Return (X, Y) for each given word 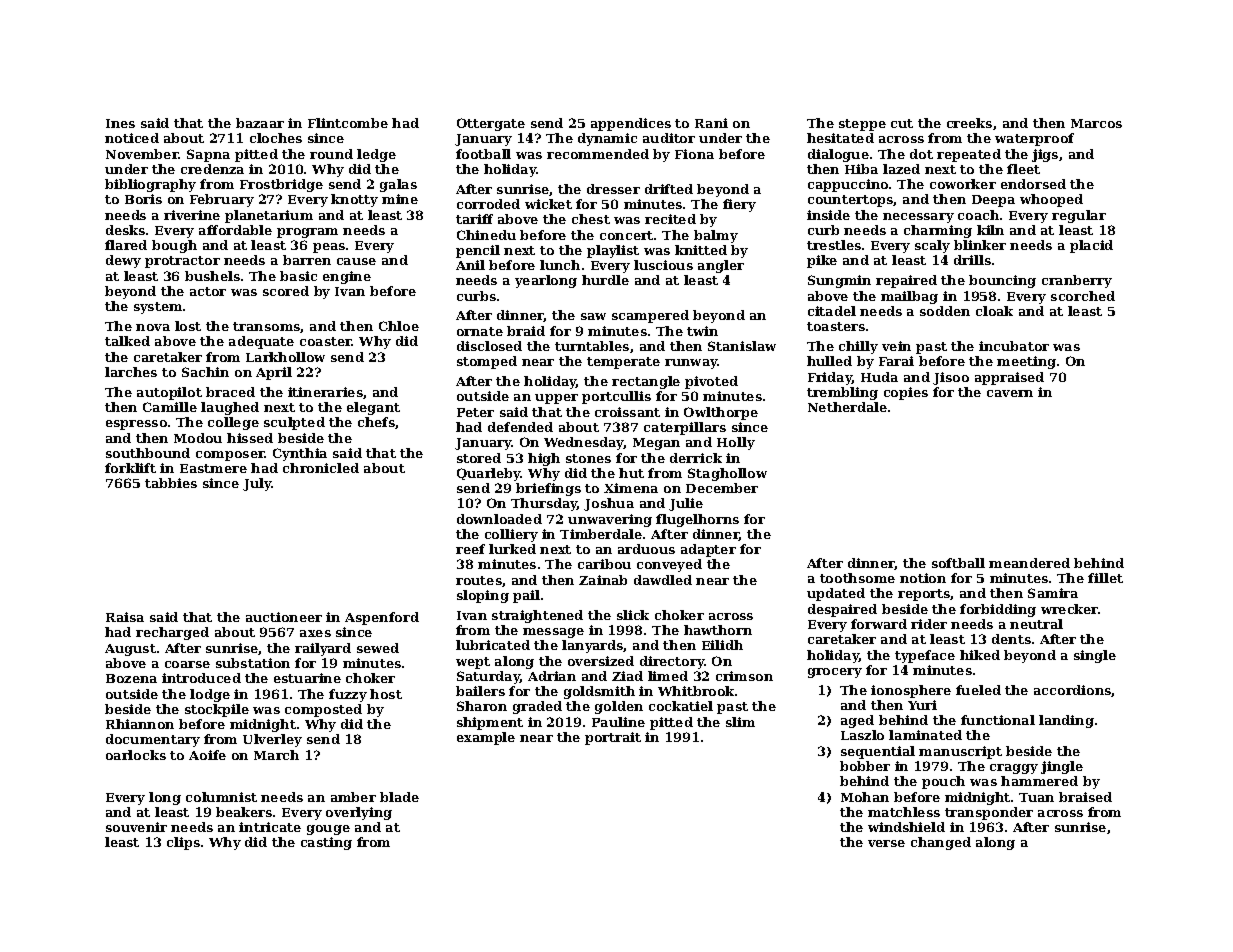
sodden (945, 311)
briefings (548, 489)
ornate (480, 331)
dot (921, 154)
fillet (1105, 578)
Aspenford (382, 618)
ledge (376, 155)
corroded (488, 204)
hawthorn (718, 630)
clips (183, 843)
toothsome (857, 578)
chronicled (321, 468)
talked (127, 341)
